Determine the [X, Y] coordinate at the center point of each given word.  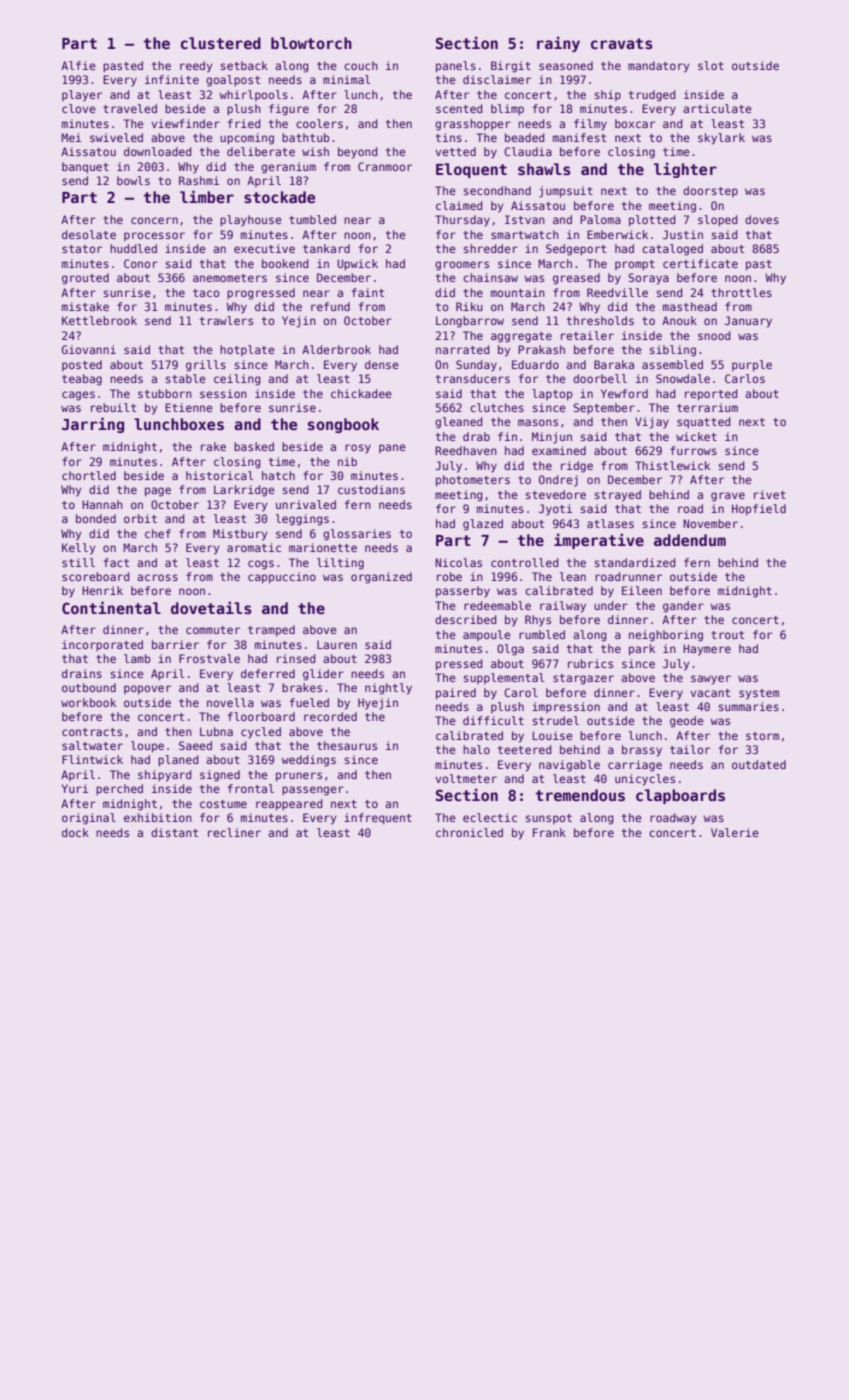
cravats [622, 43]
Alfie [78, 65]
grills [206, 366]
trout [727, 635]
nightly [388, 689]
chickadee [361, 393]
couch [361, 65]
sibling [673, 351]
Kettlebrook [99, 320]
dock [75, 832]
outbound [89, 687]
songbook [343, 425]
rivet [770, 494]
